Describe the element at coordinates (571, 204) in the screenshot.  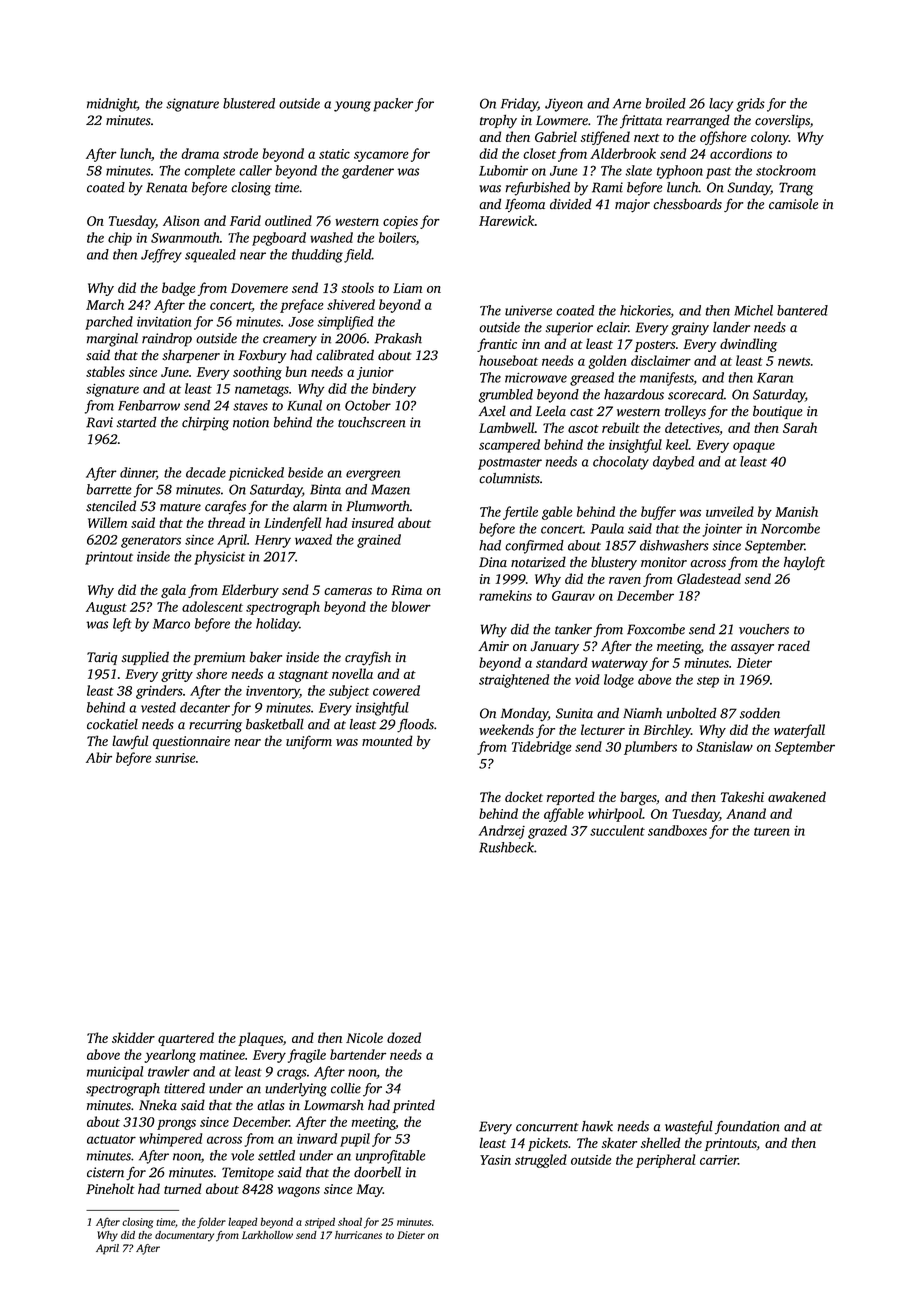
I see `divided` at that location.
